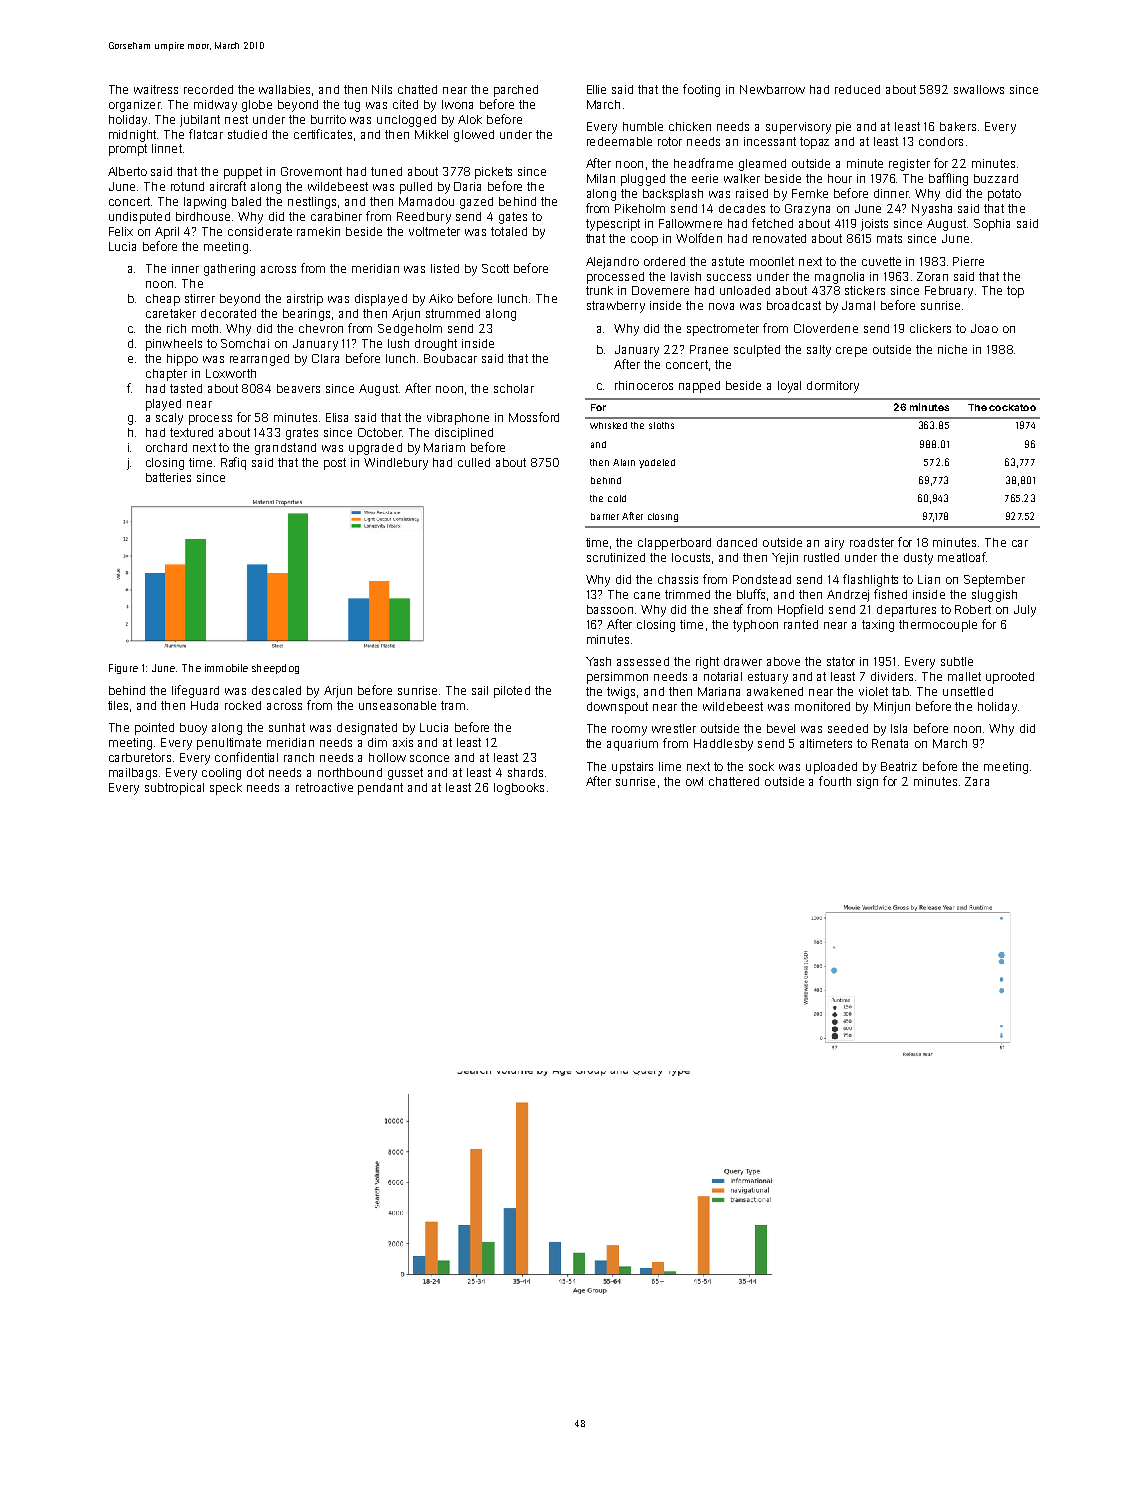 The height and width of the image is (1486, 1148). Describe the element at coordinates (434, 231) in the image. I see `voltmeter` at that location.
